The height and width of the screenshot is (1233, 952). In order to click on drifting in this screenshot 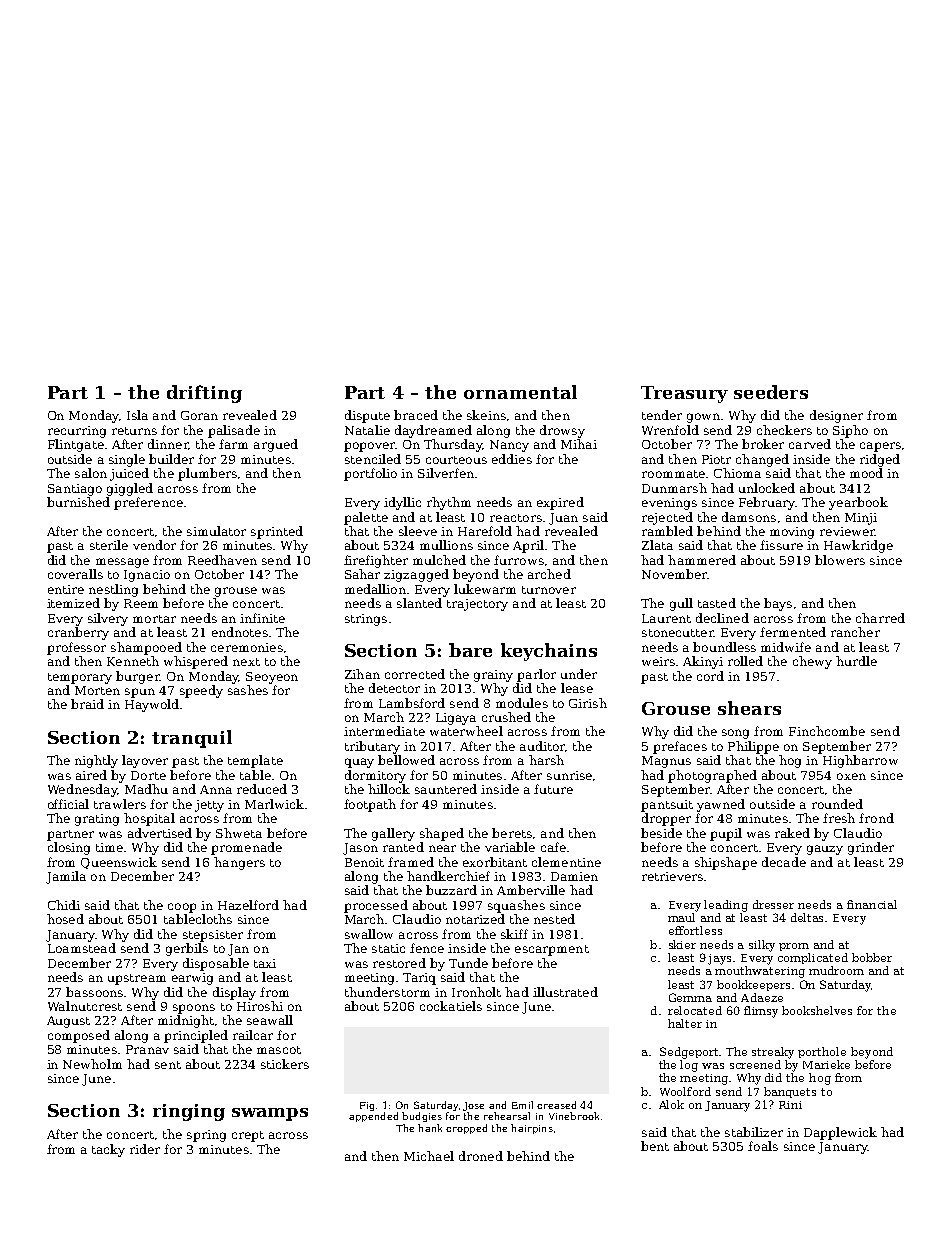, I will do `click(204, 394)`.
